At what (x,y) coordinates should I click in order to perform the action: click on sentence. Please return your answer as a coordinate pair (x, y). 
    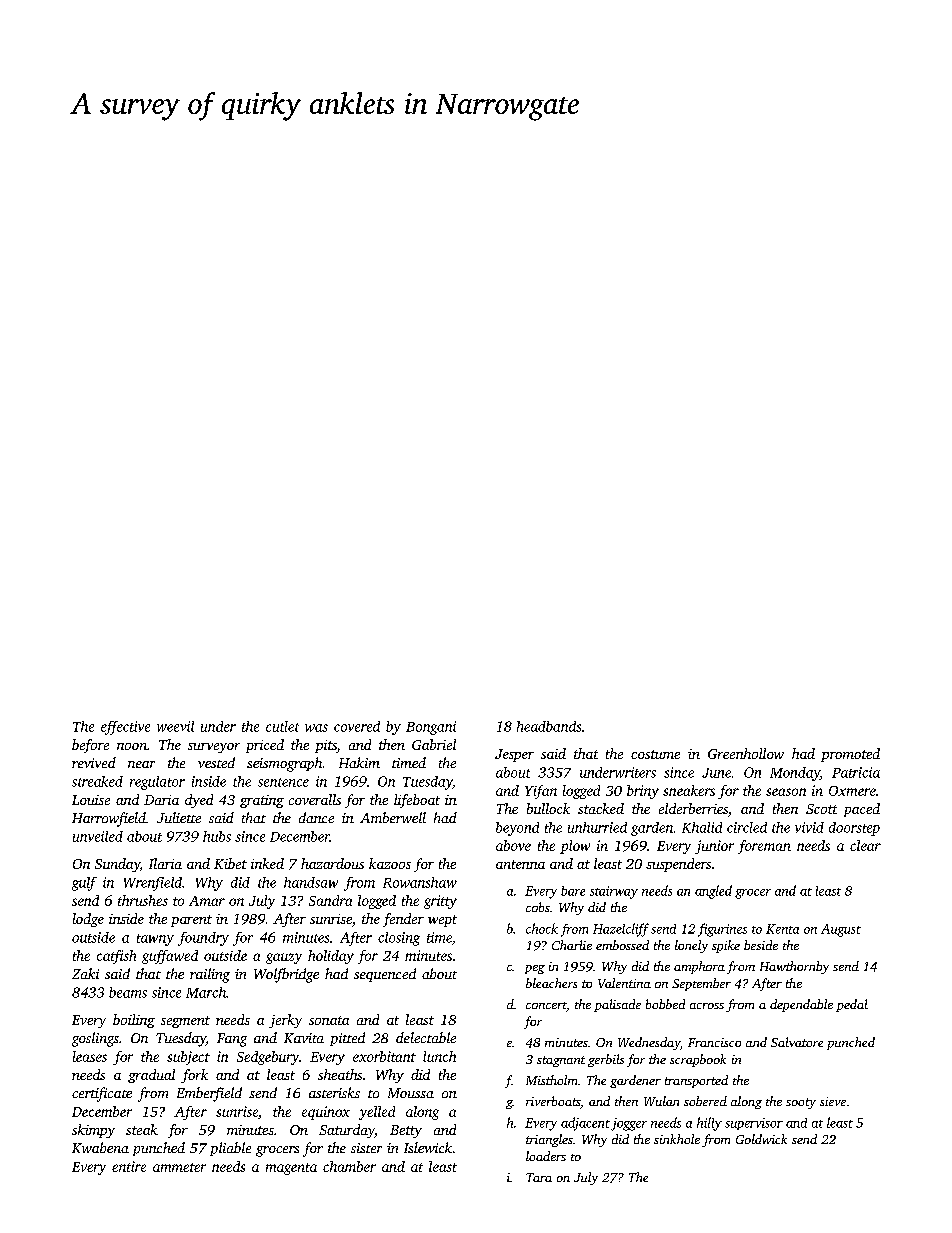
    Looking at the image, I should click on (283, 782).
